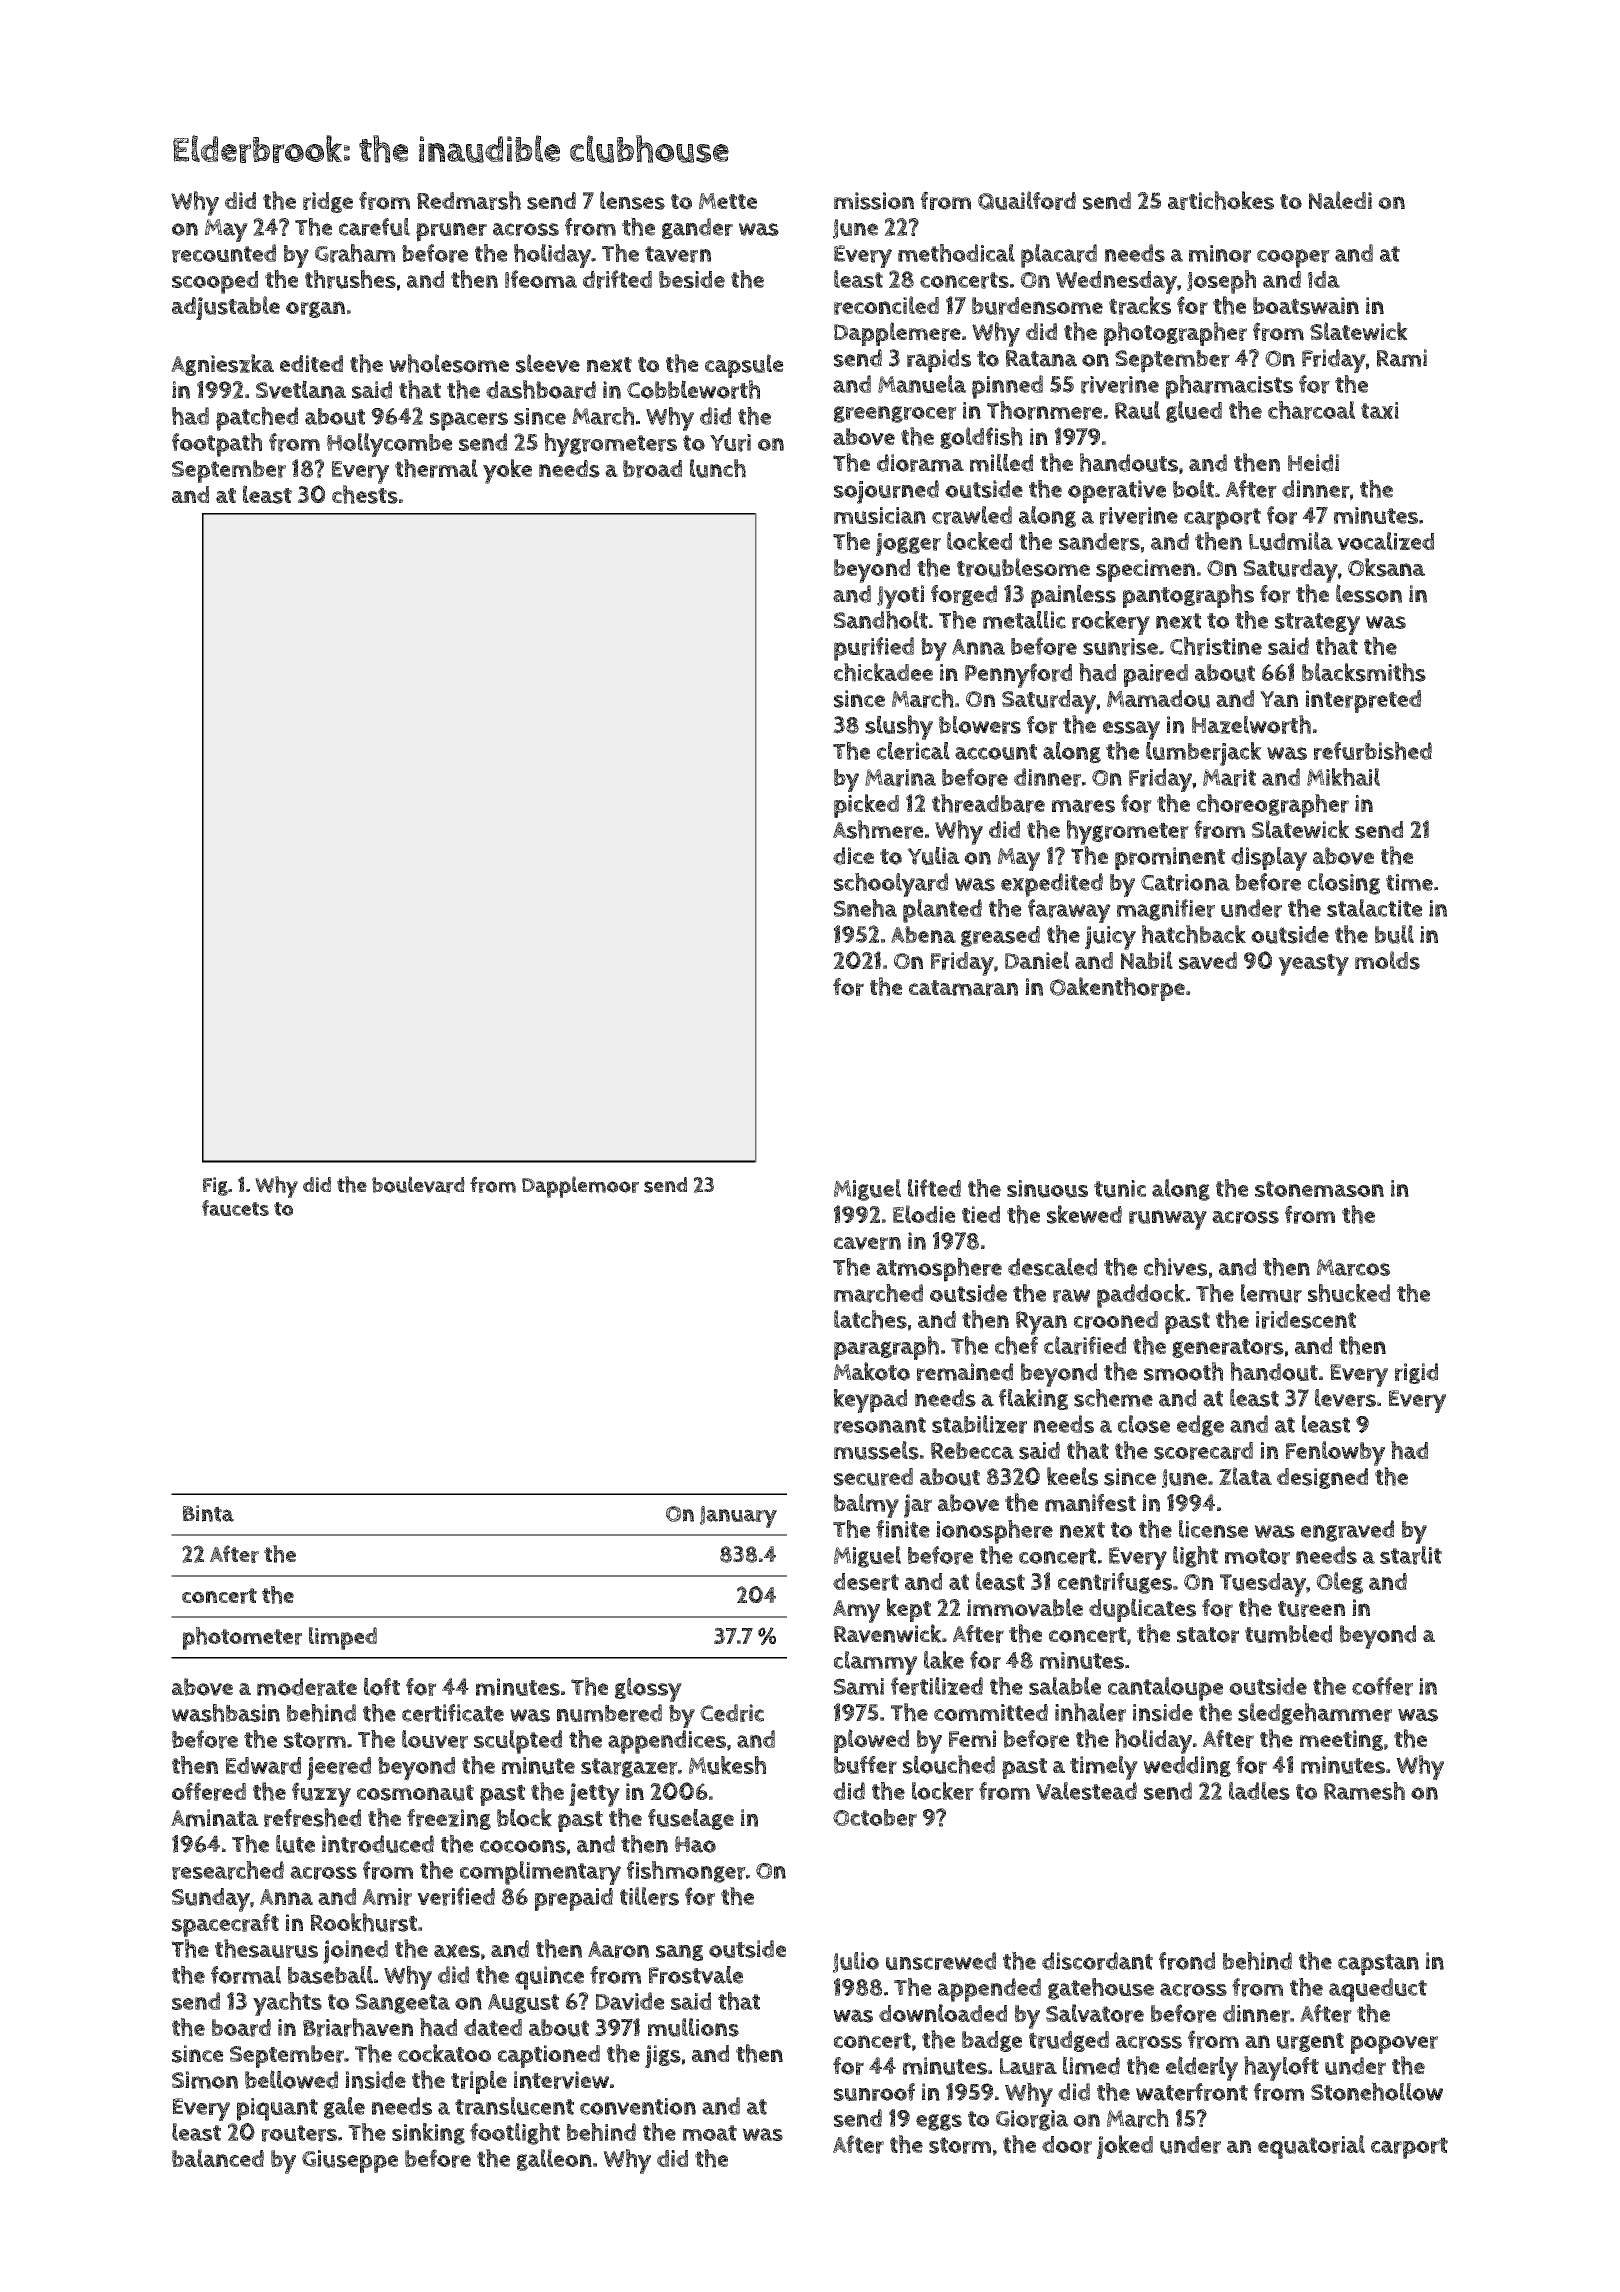 The image size is (1620, 2292). Describe the element at coordinates (418, 1184) in the image. I see `boulevard` at that location.
